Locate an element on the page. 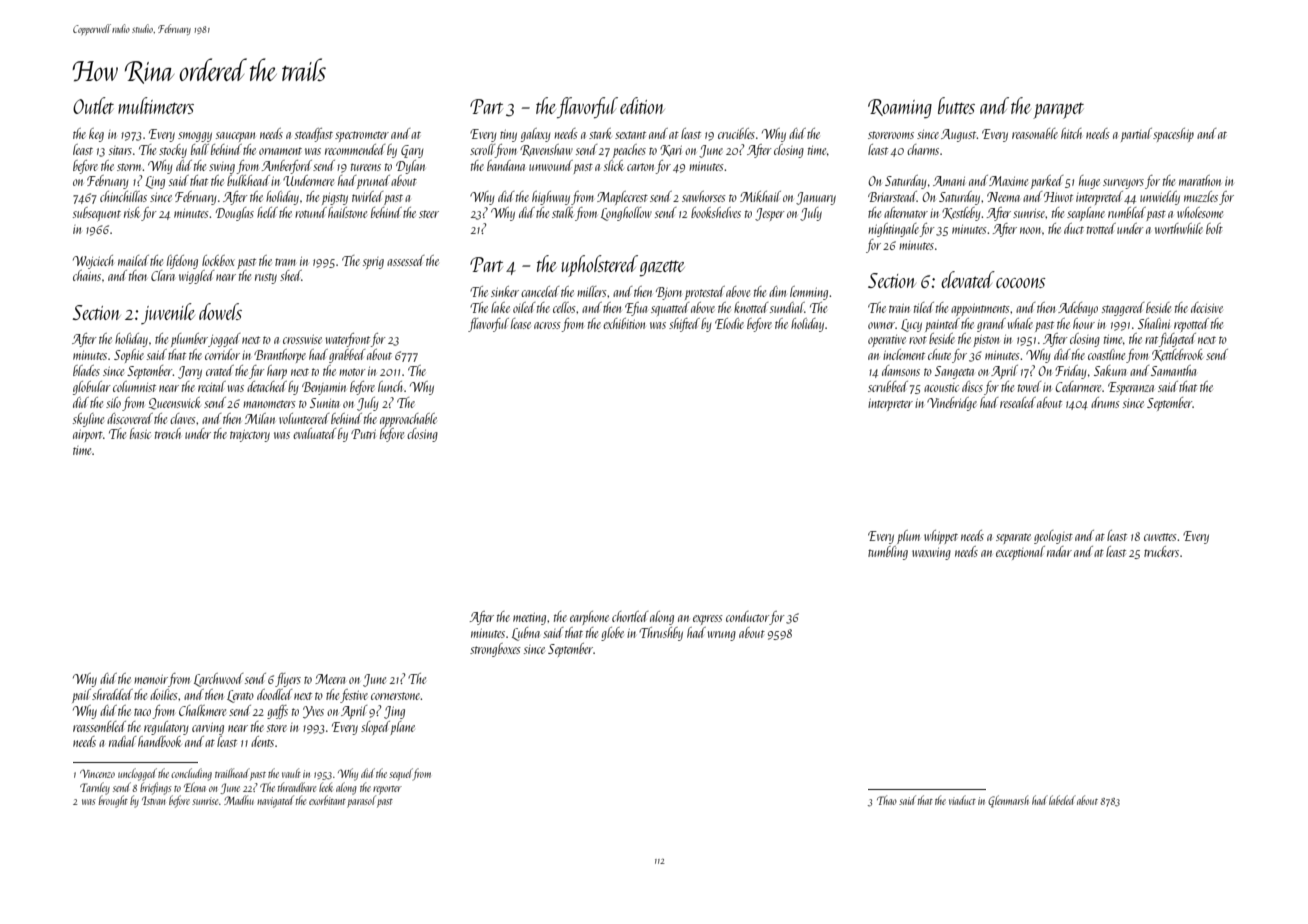 Image resolution: width=1308 pixels, height=924 pixels. tram is located at coordinates (285, 262).
